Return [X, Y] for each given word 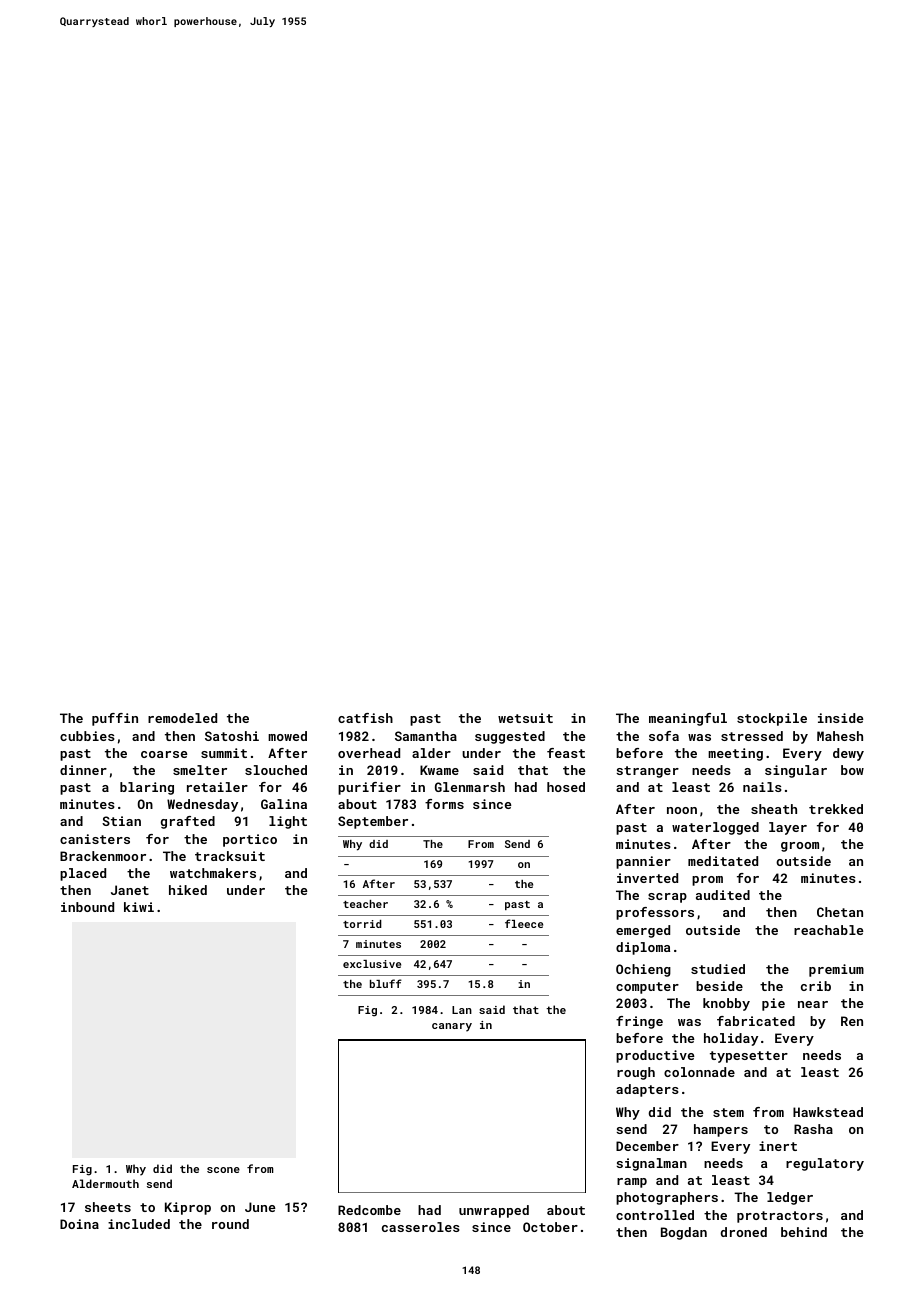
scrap [667, 898]
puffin [115, 719]
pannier [643, 862]
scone [223, 1170]
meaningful [688, 719]
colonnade [699, 1072]
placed [83, 874]
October [550, 1227]
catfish [365, 718]
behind [804, 1232]
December [647, 1146]
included [139, 1224]
